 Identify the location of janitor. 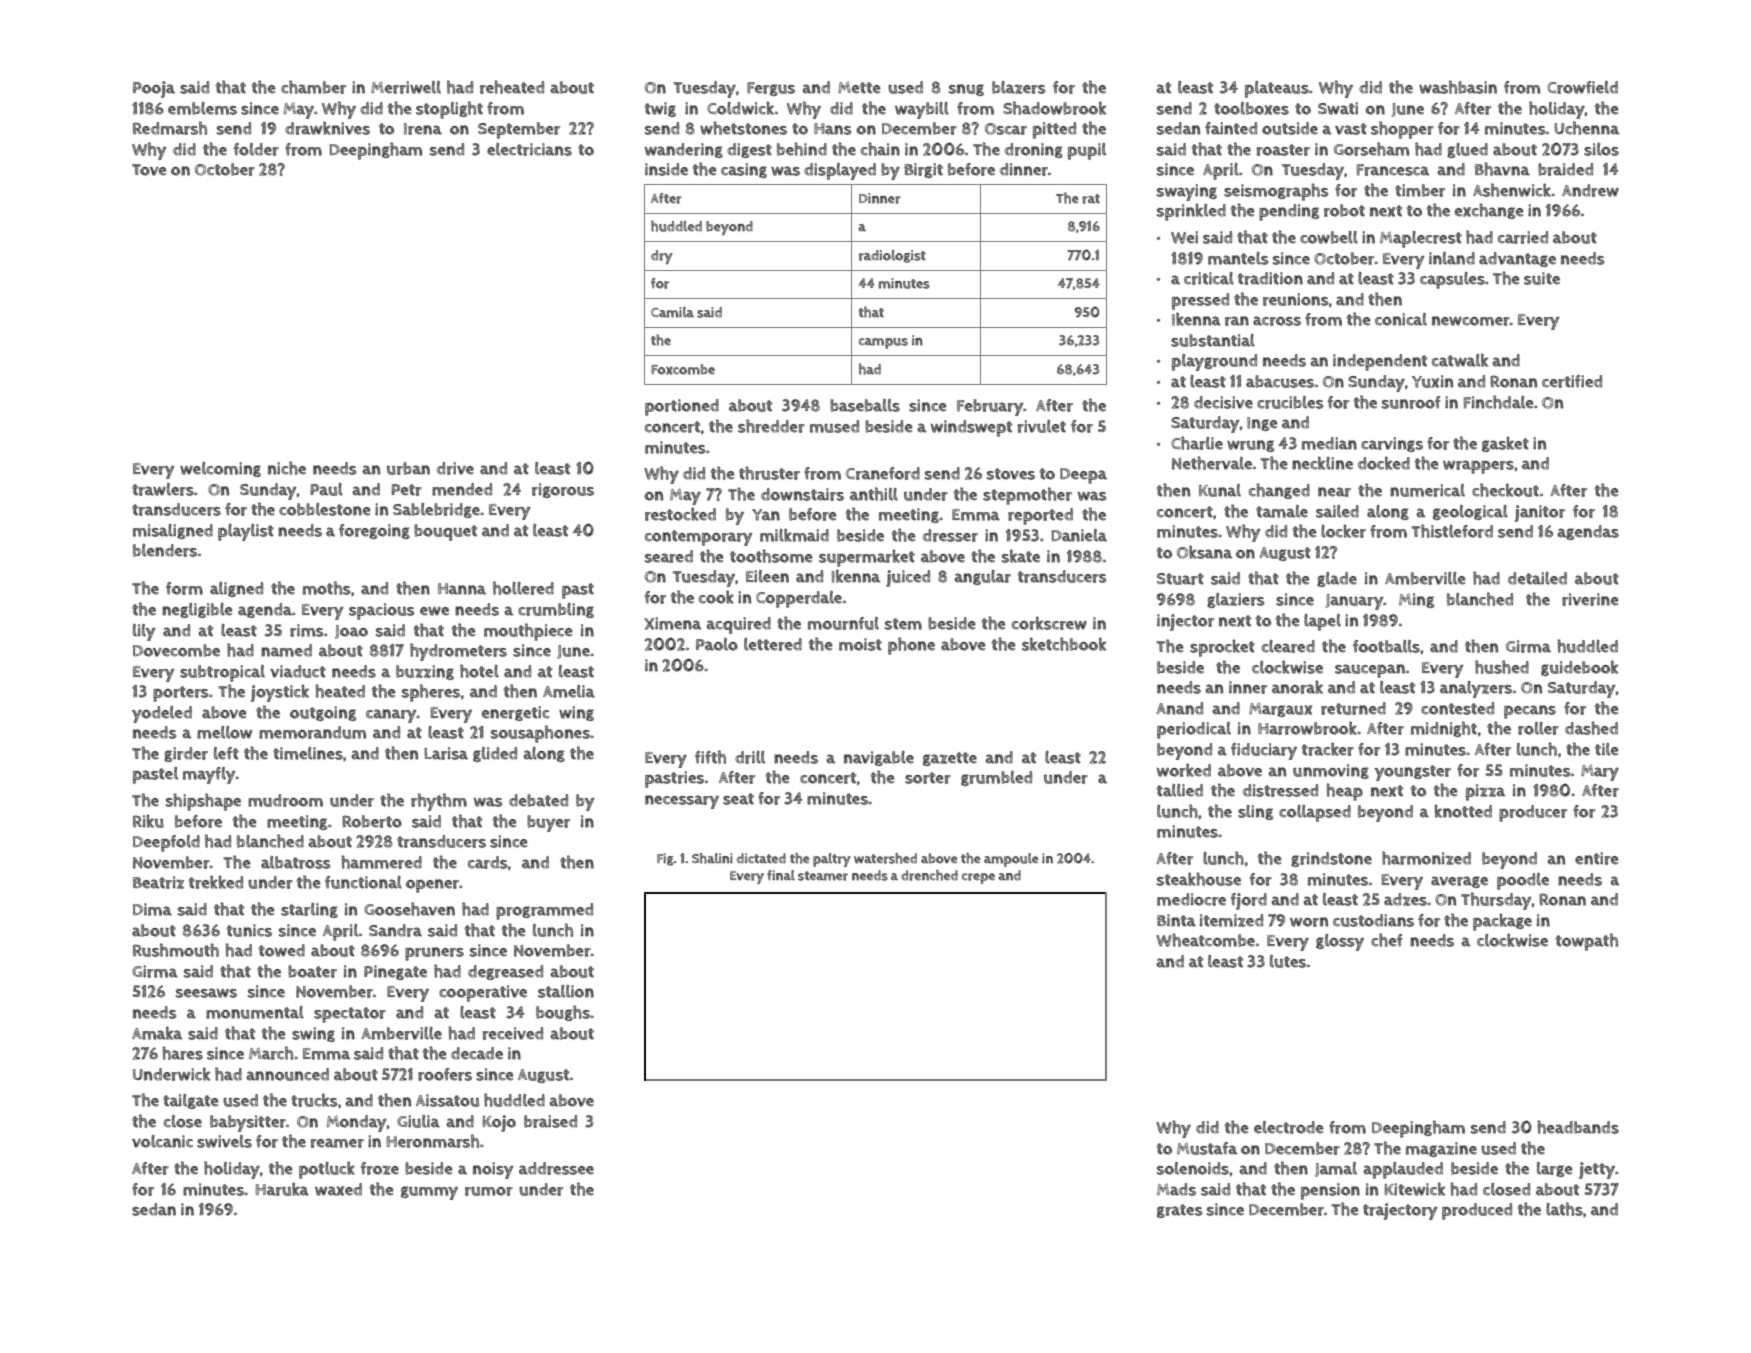
(1540, 513).
